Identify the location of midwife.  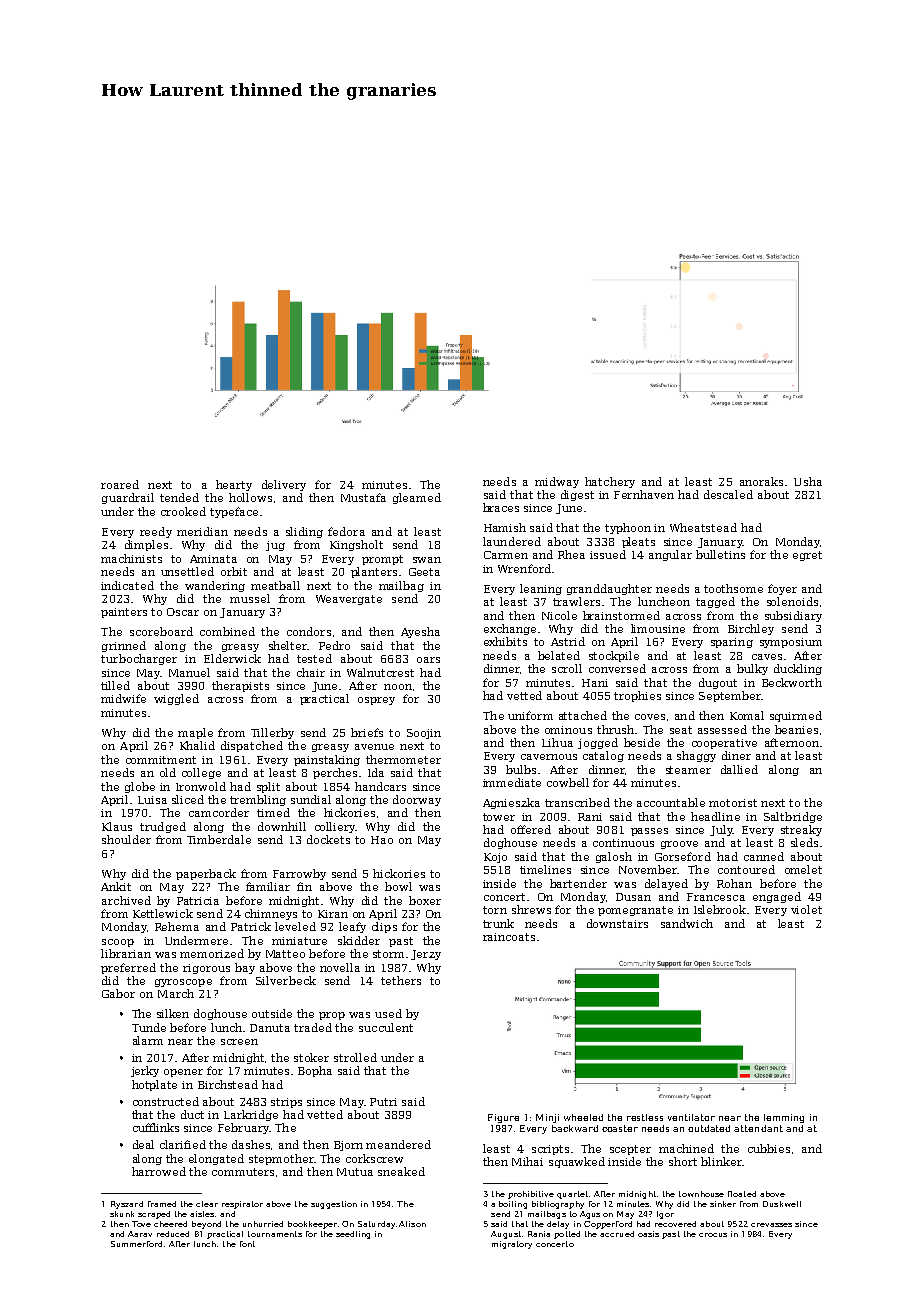
(123, 698).
